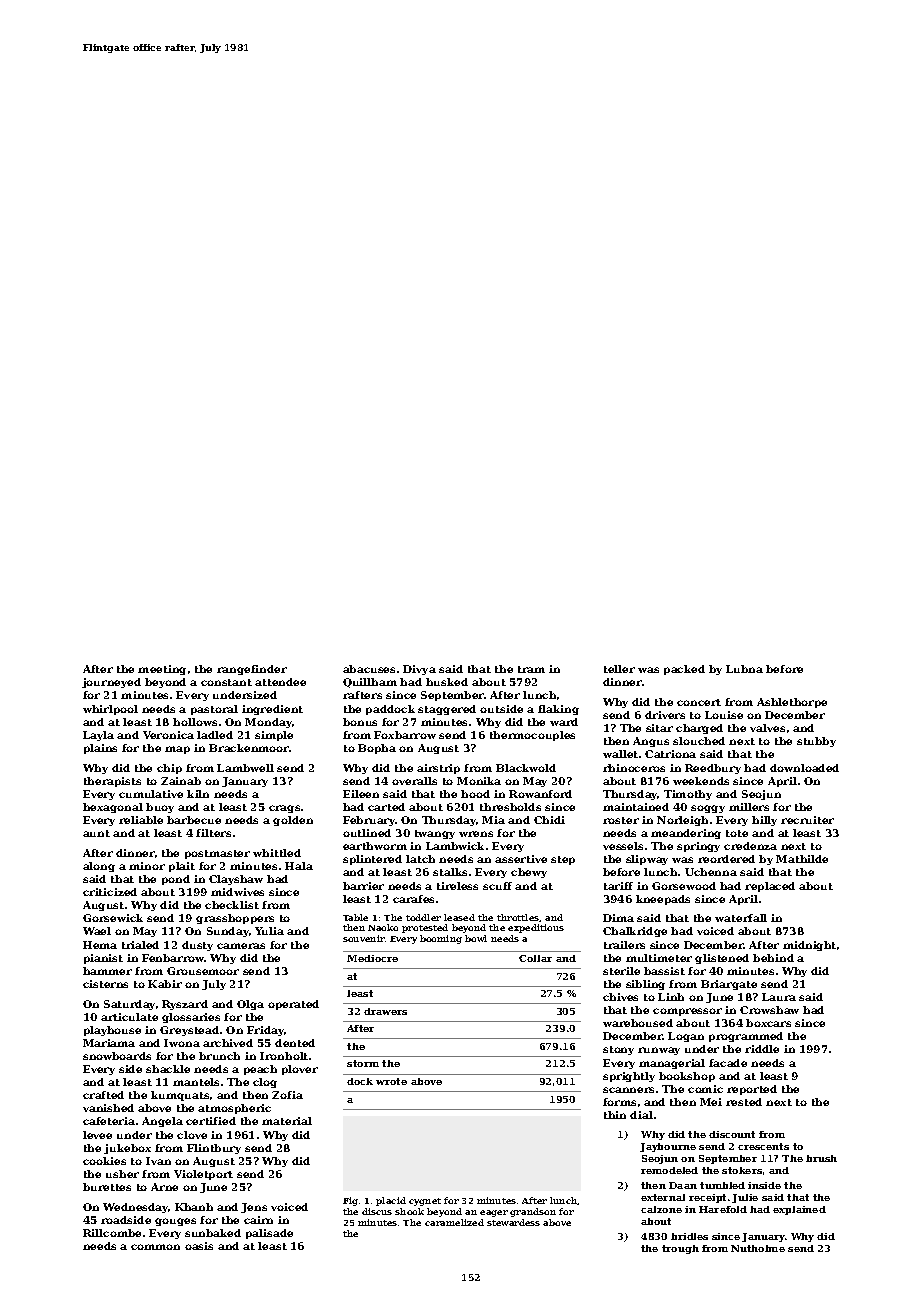 The height and width of the screenshot is (1308, 924). What do you see at coordinates (105, 984) in the screenshot?
I see `cisterns` at bounding box center [105, 984].
